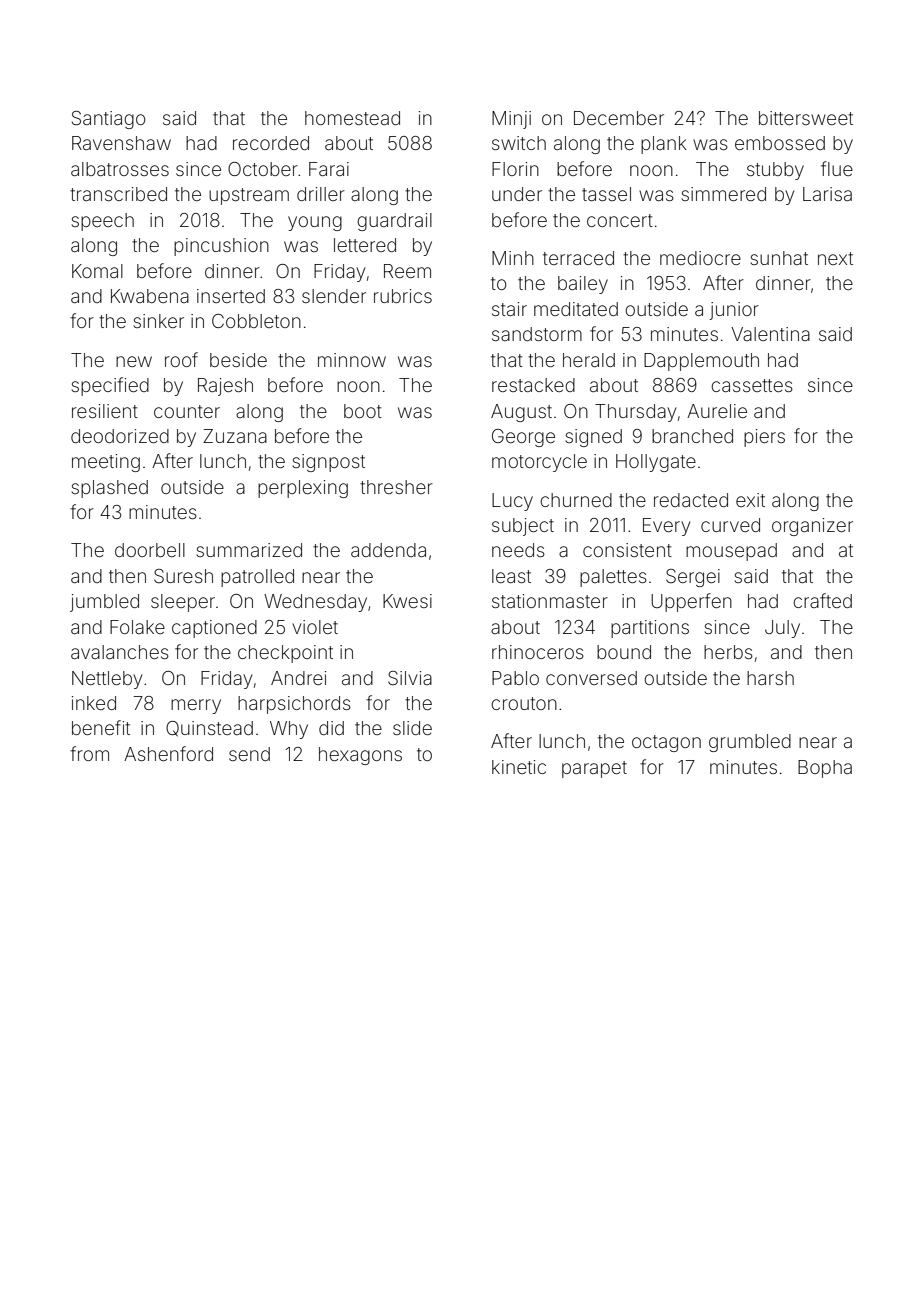 The image size is (924, 1311). Describe the element at coordinates (334, 296) in the page. I see `slender` at that location.
